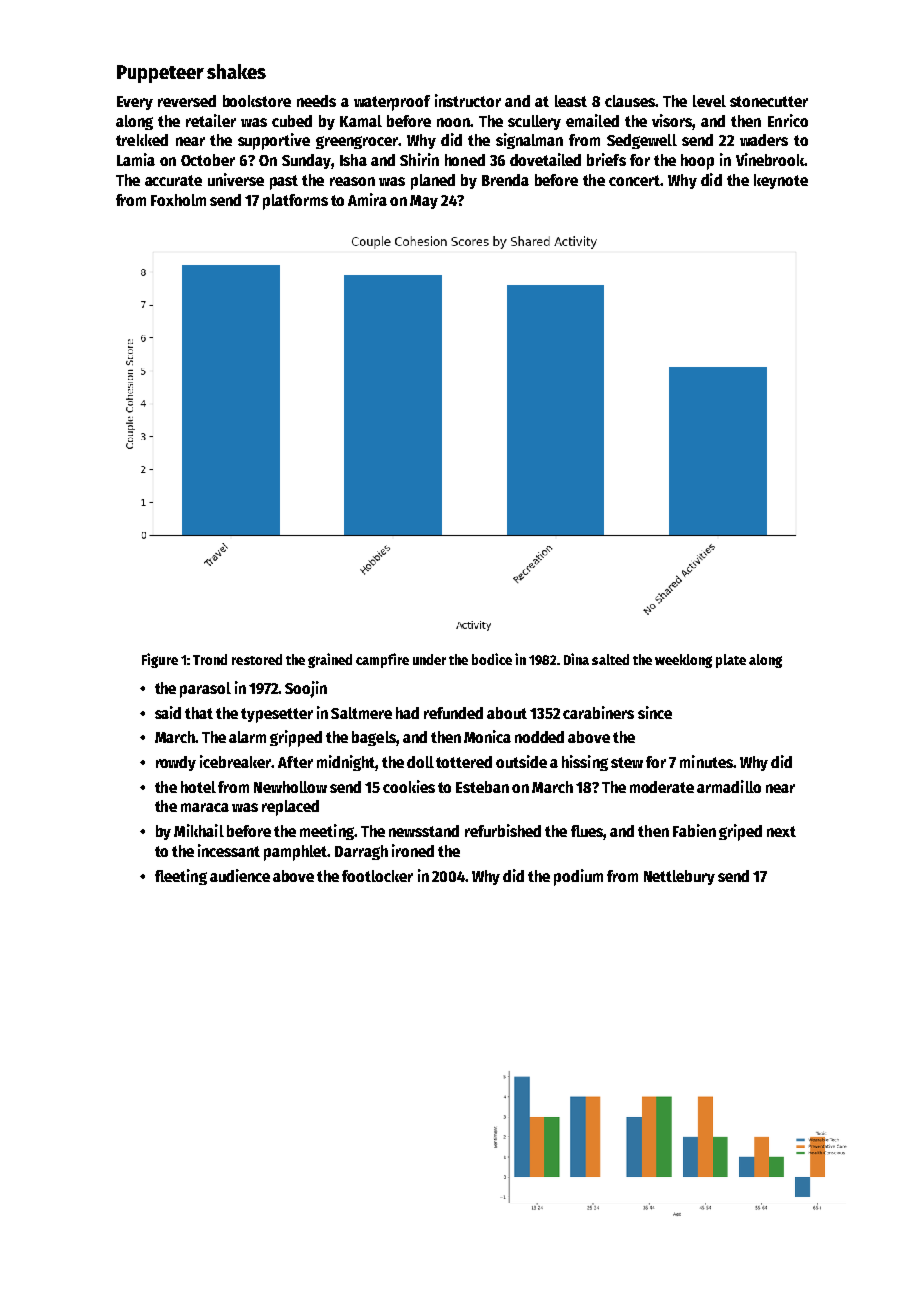  I want to click on concert, so click(634, 180).
